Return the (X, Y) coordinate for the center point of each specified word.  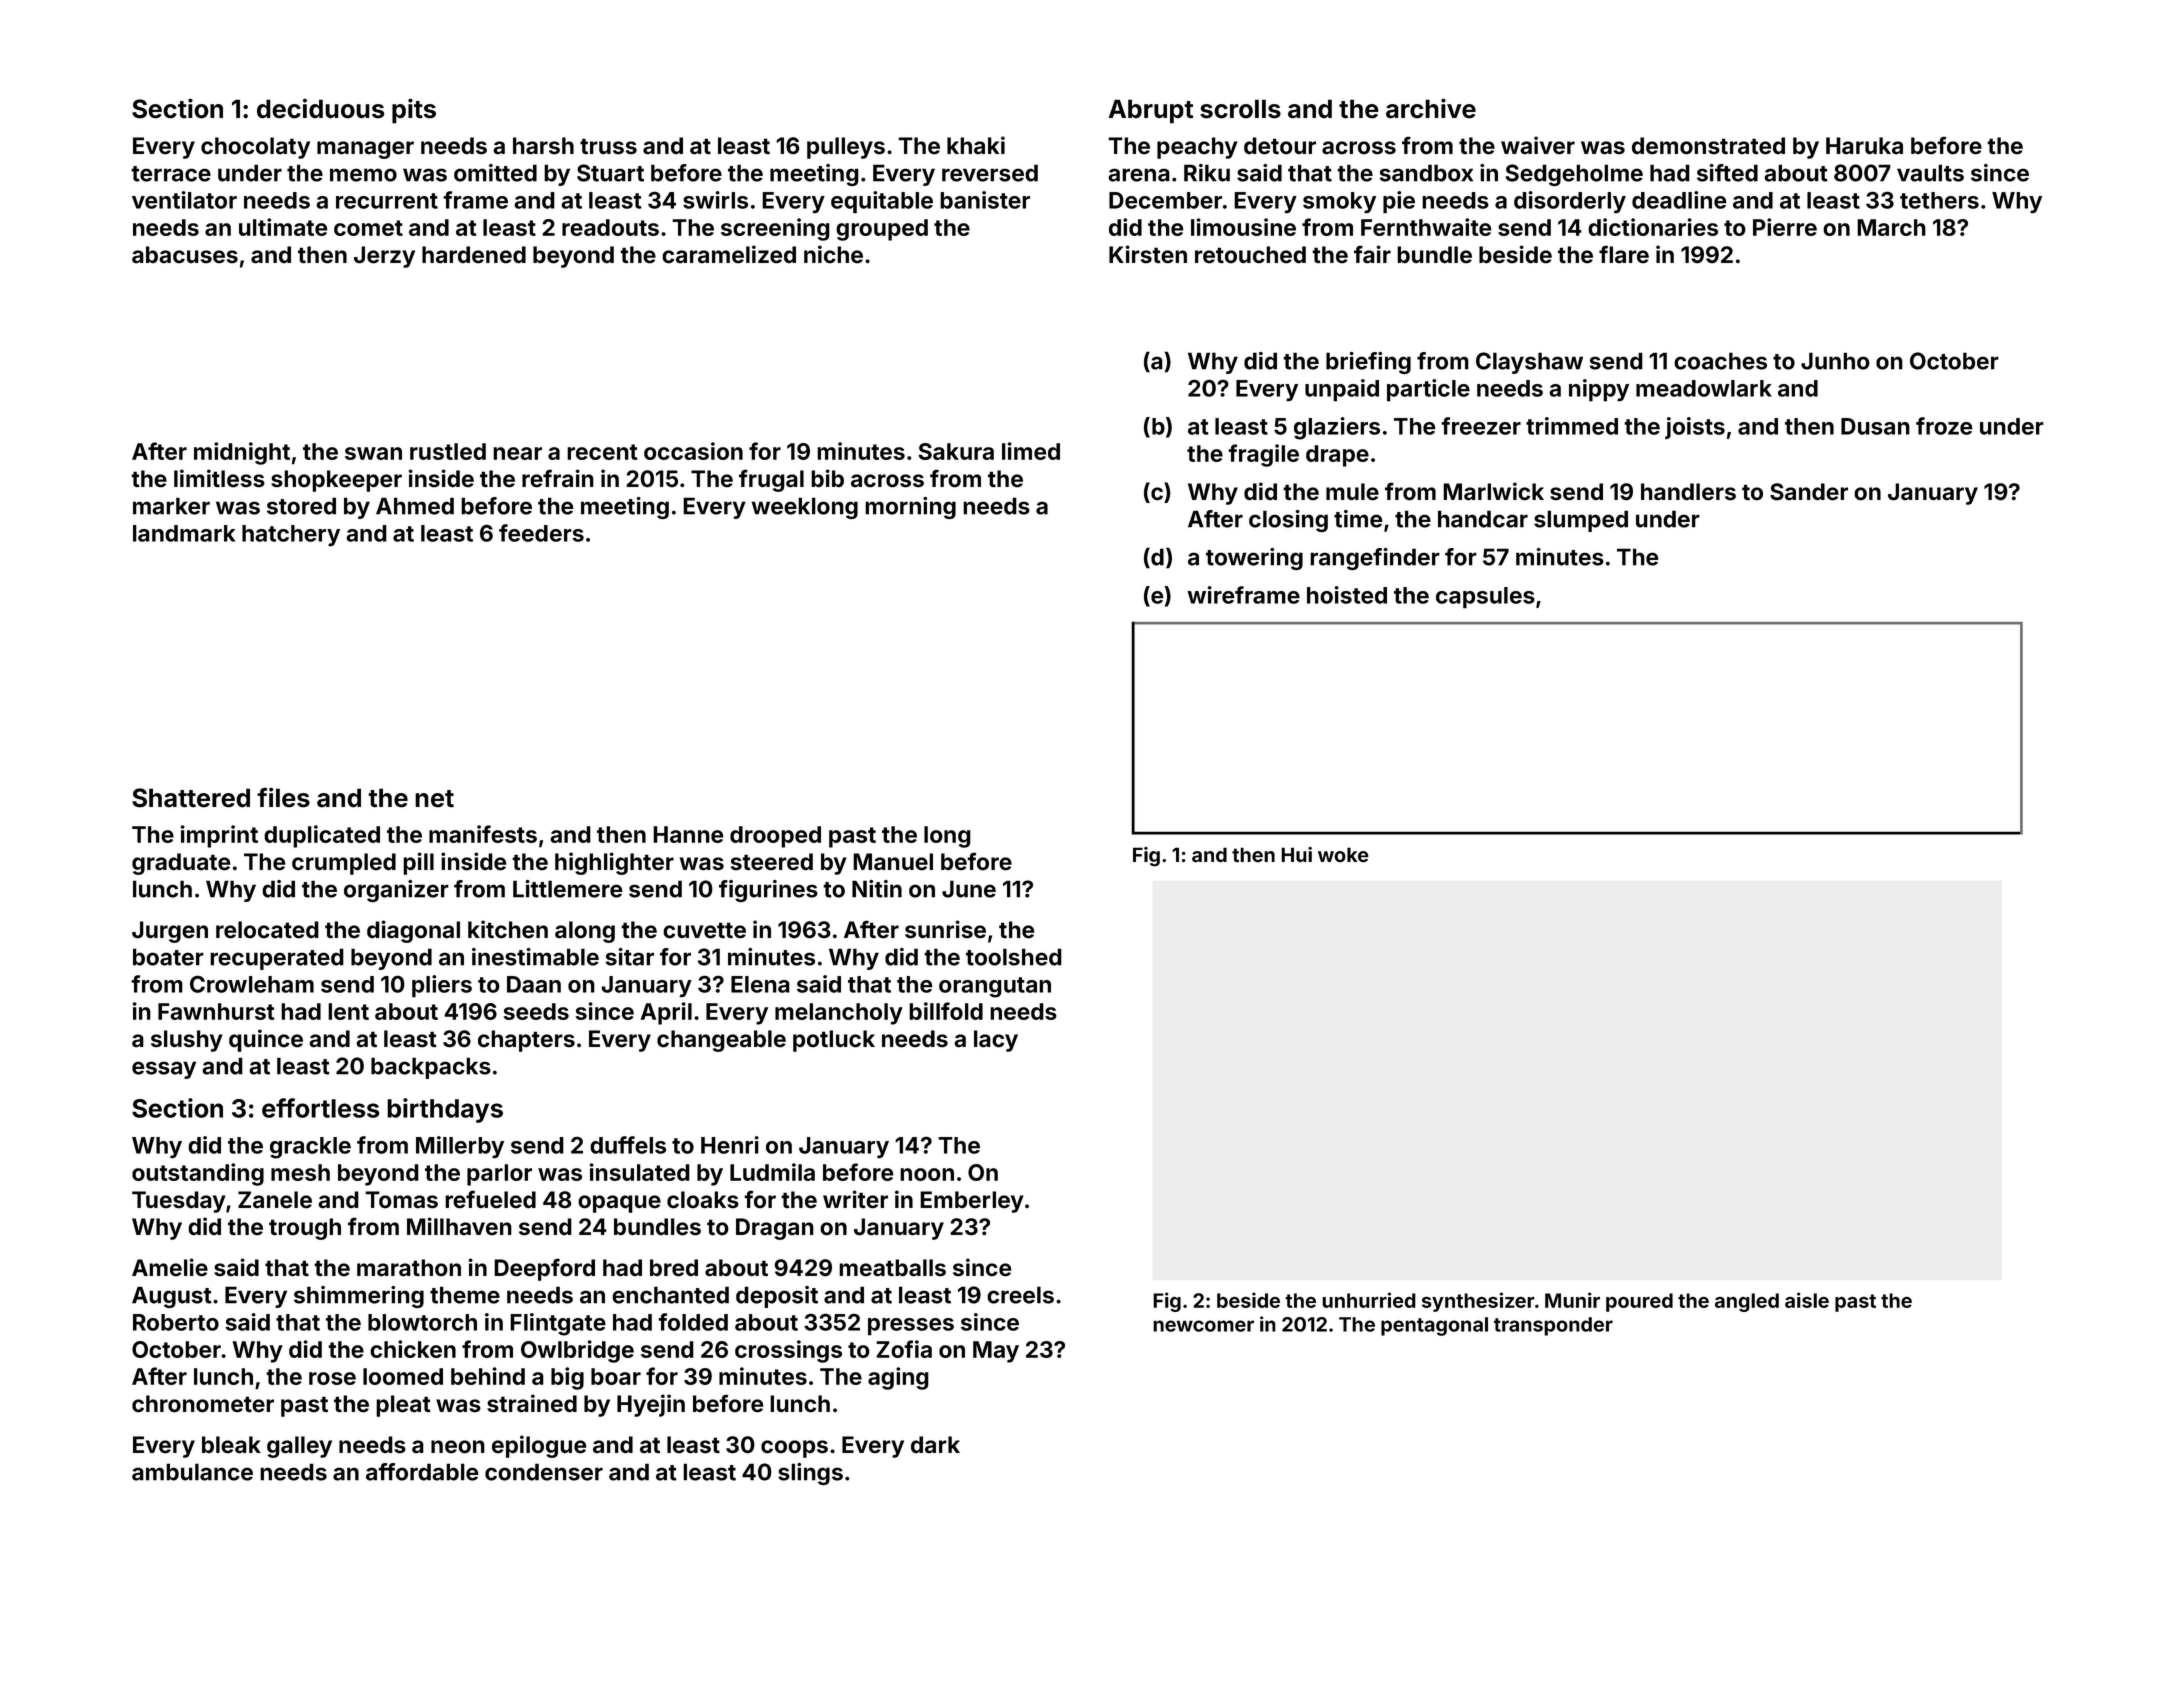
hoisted (1347, 595)
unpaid (1342, 390)
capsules (1485, 598)
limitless (219, 478)
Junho (1835, 361)
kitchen (508, 929)
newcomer (1203, 1326)
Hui (1296, 854)
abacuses (185, 255)
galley (299, 1447)
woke (1343, 854)
